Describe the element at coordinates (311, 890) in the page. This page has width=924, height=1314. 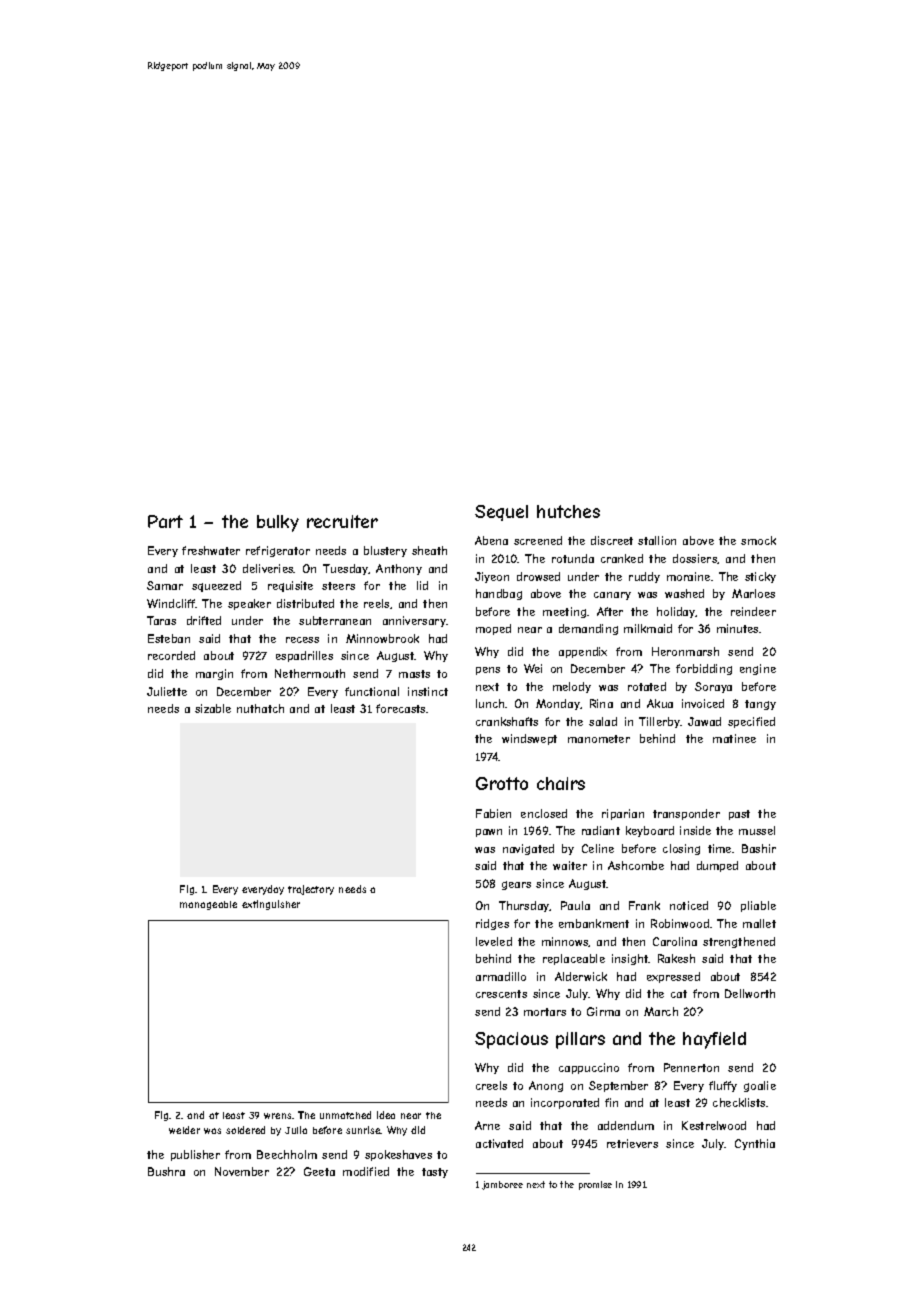
I see `trajectory` at that location.
